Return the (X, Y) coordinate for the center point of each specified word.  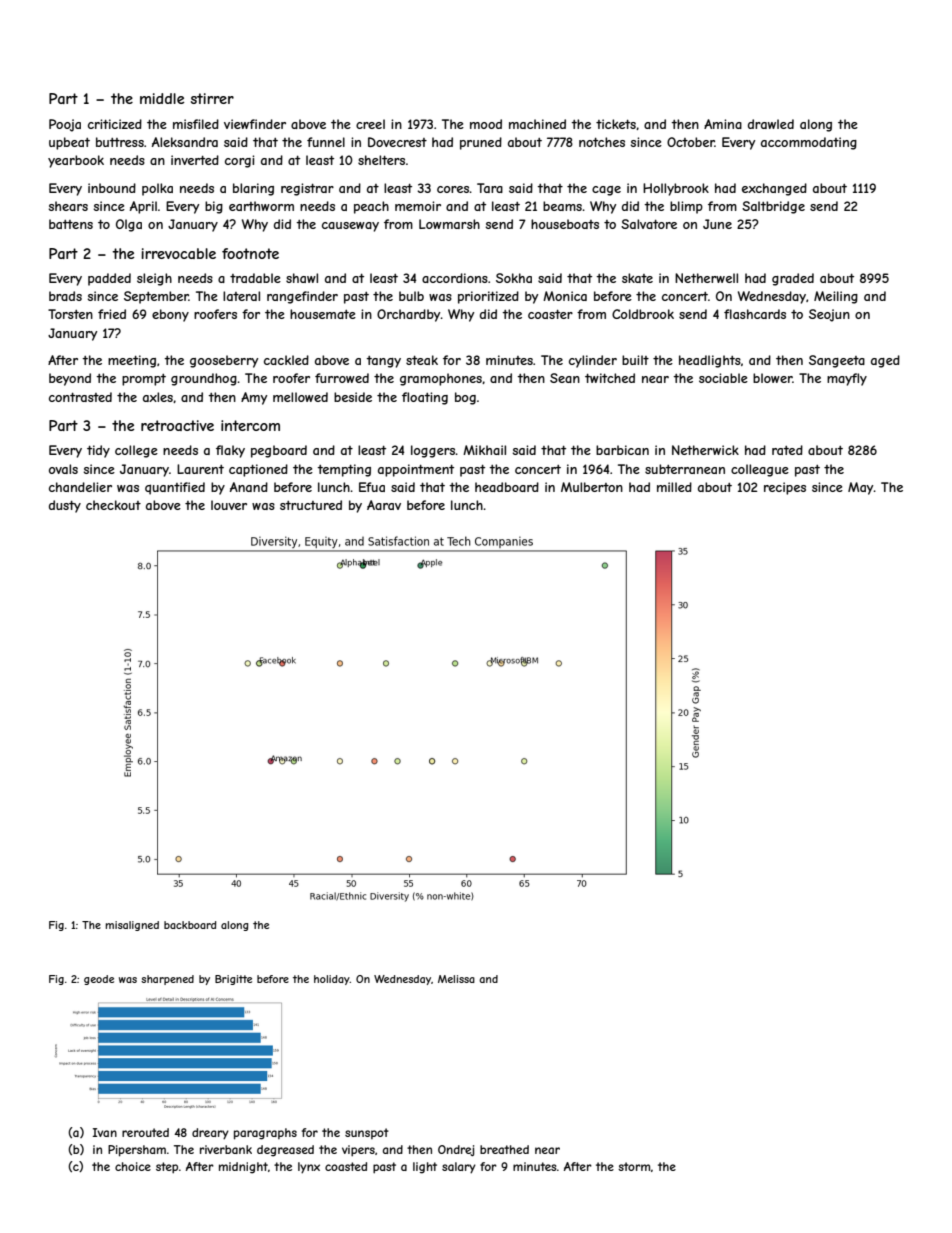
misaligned (132, 926)
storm (634, 1166)
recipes (785, 488)
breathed (504, 1149)
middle (162, 98)
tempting (344, 470)
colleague (760, 470)
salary (459, 1168)
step (167, 1168)
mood (486, 124)
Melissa (456, 979)
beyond (70, 379)
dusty (65, 506)
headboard (507, 487)
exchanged (774, 189)
